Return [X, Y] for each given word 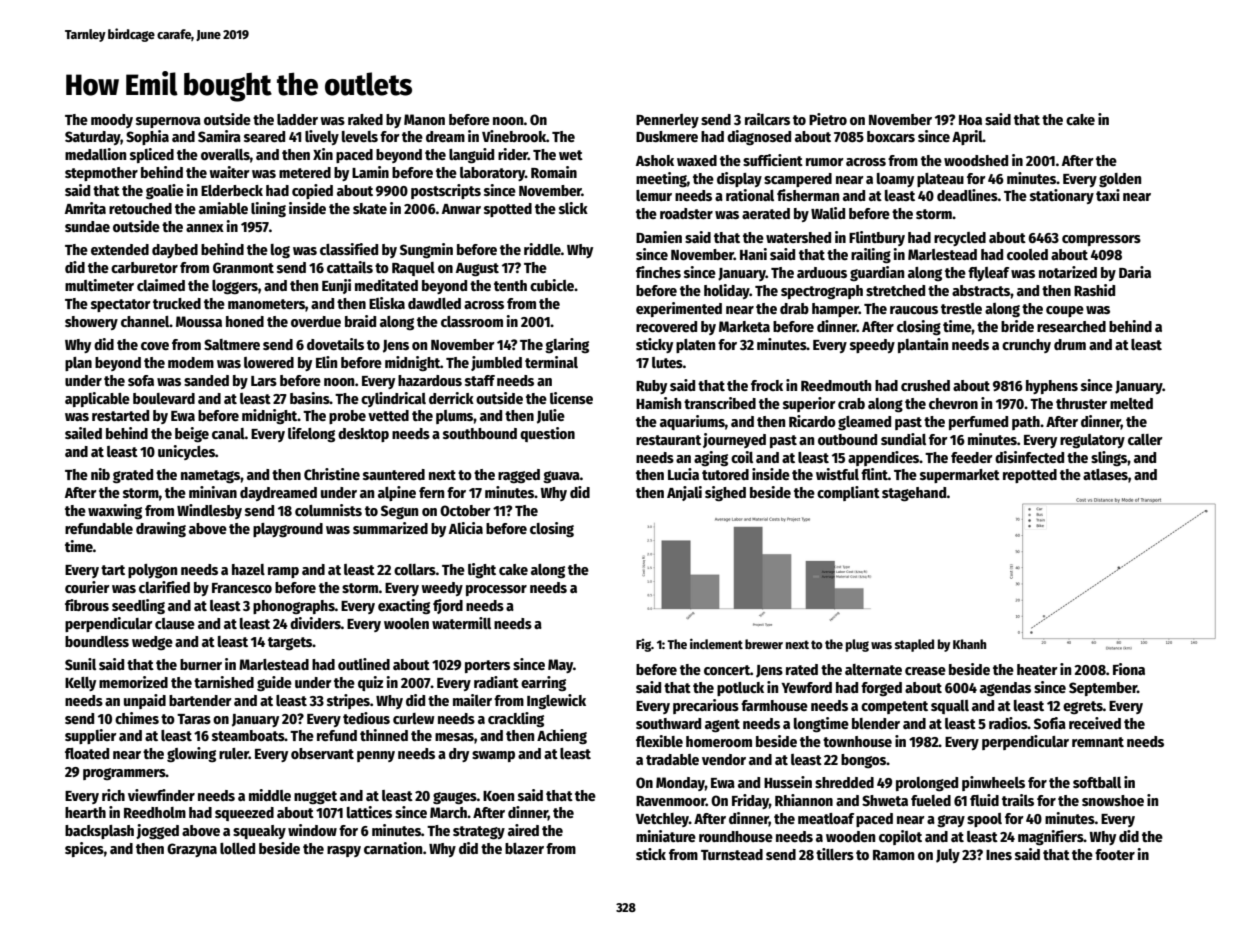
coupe [1065, 311]
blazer [524, 848]
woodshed [976, 160]
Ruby [651, 387]
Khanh [969, 644]
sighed [725, 493]
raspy [344, 851]
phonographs [294, 607]
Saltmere [232, 344]
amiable [223, 208]
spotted [508, 210]
